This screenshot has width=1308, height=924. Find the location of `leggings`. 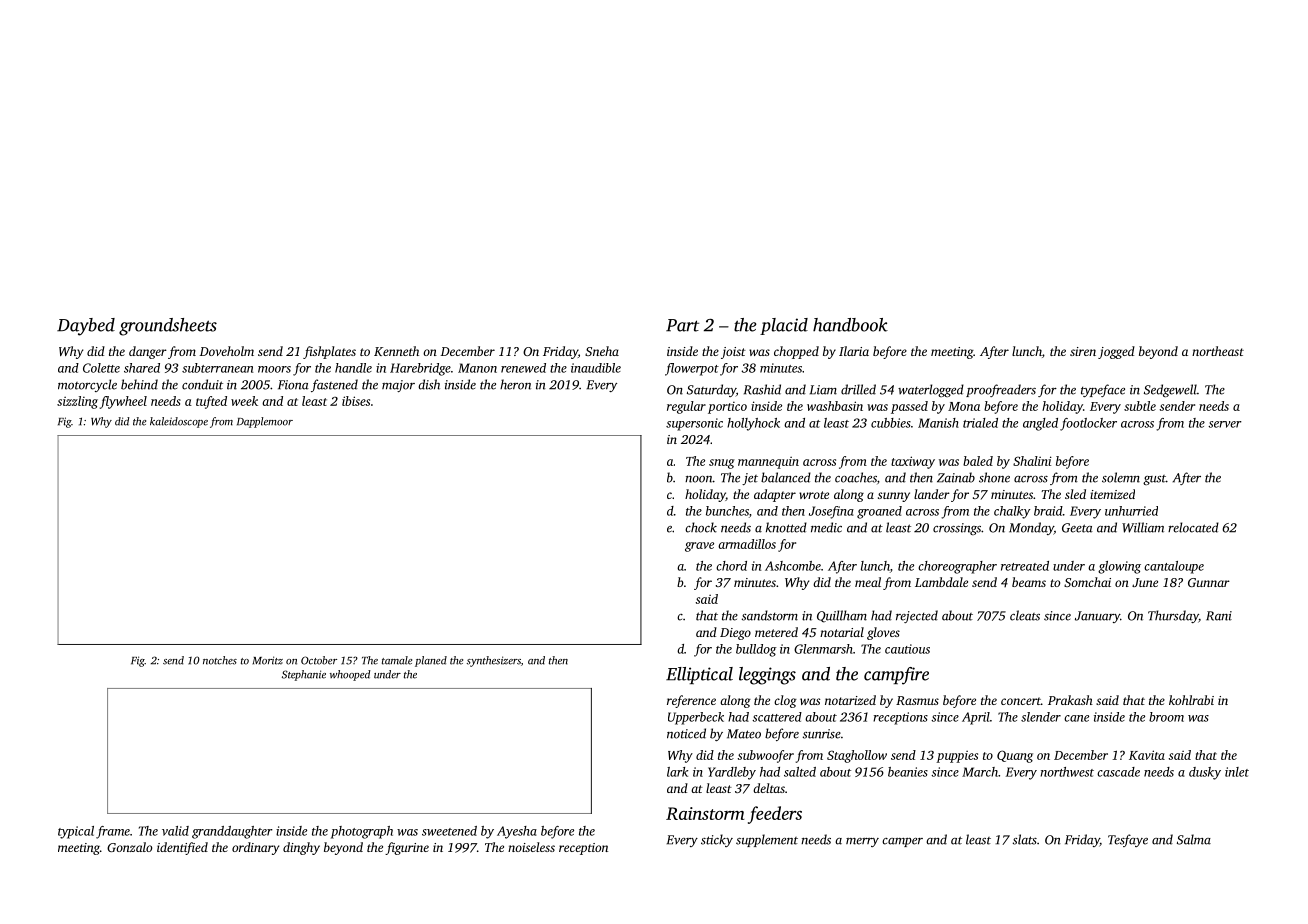

leggings is located at coordinates (767, 676).
